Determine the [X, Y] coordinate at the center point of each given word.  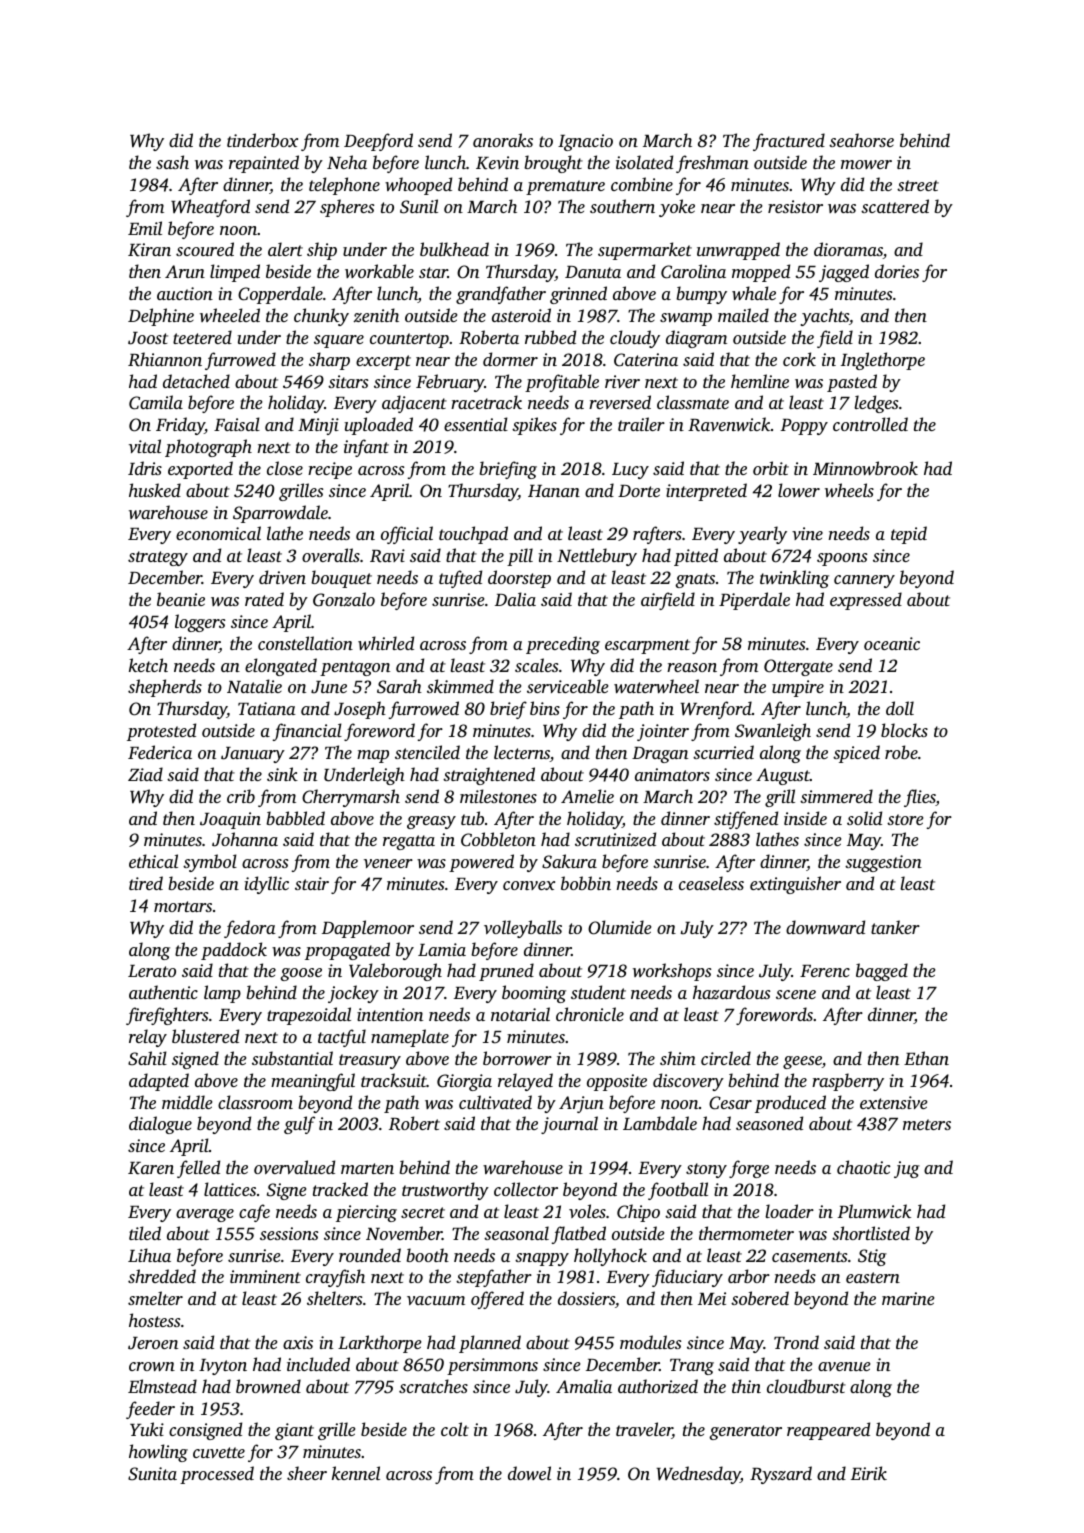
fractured [789, 142]
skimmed [460, 686]
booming [534, 994]
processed [217, 1475]
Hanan [554, 491]
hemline [760, 381]
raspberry [848, 1082]
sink [282, 774]
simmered [836, 796]
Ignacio [585, 142]
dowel [529, 1473]
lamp [222, 994]
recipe [330, 470]
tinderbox [262, 140]
